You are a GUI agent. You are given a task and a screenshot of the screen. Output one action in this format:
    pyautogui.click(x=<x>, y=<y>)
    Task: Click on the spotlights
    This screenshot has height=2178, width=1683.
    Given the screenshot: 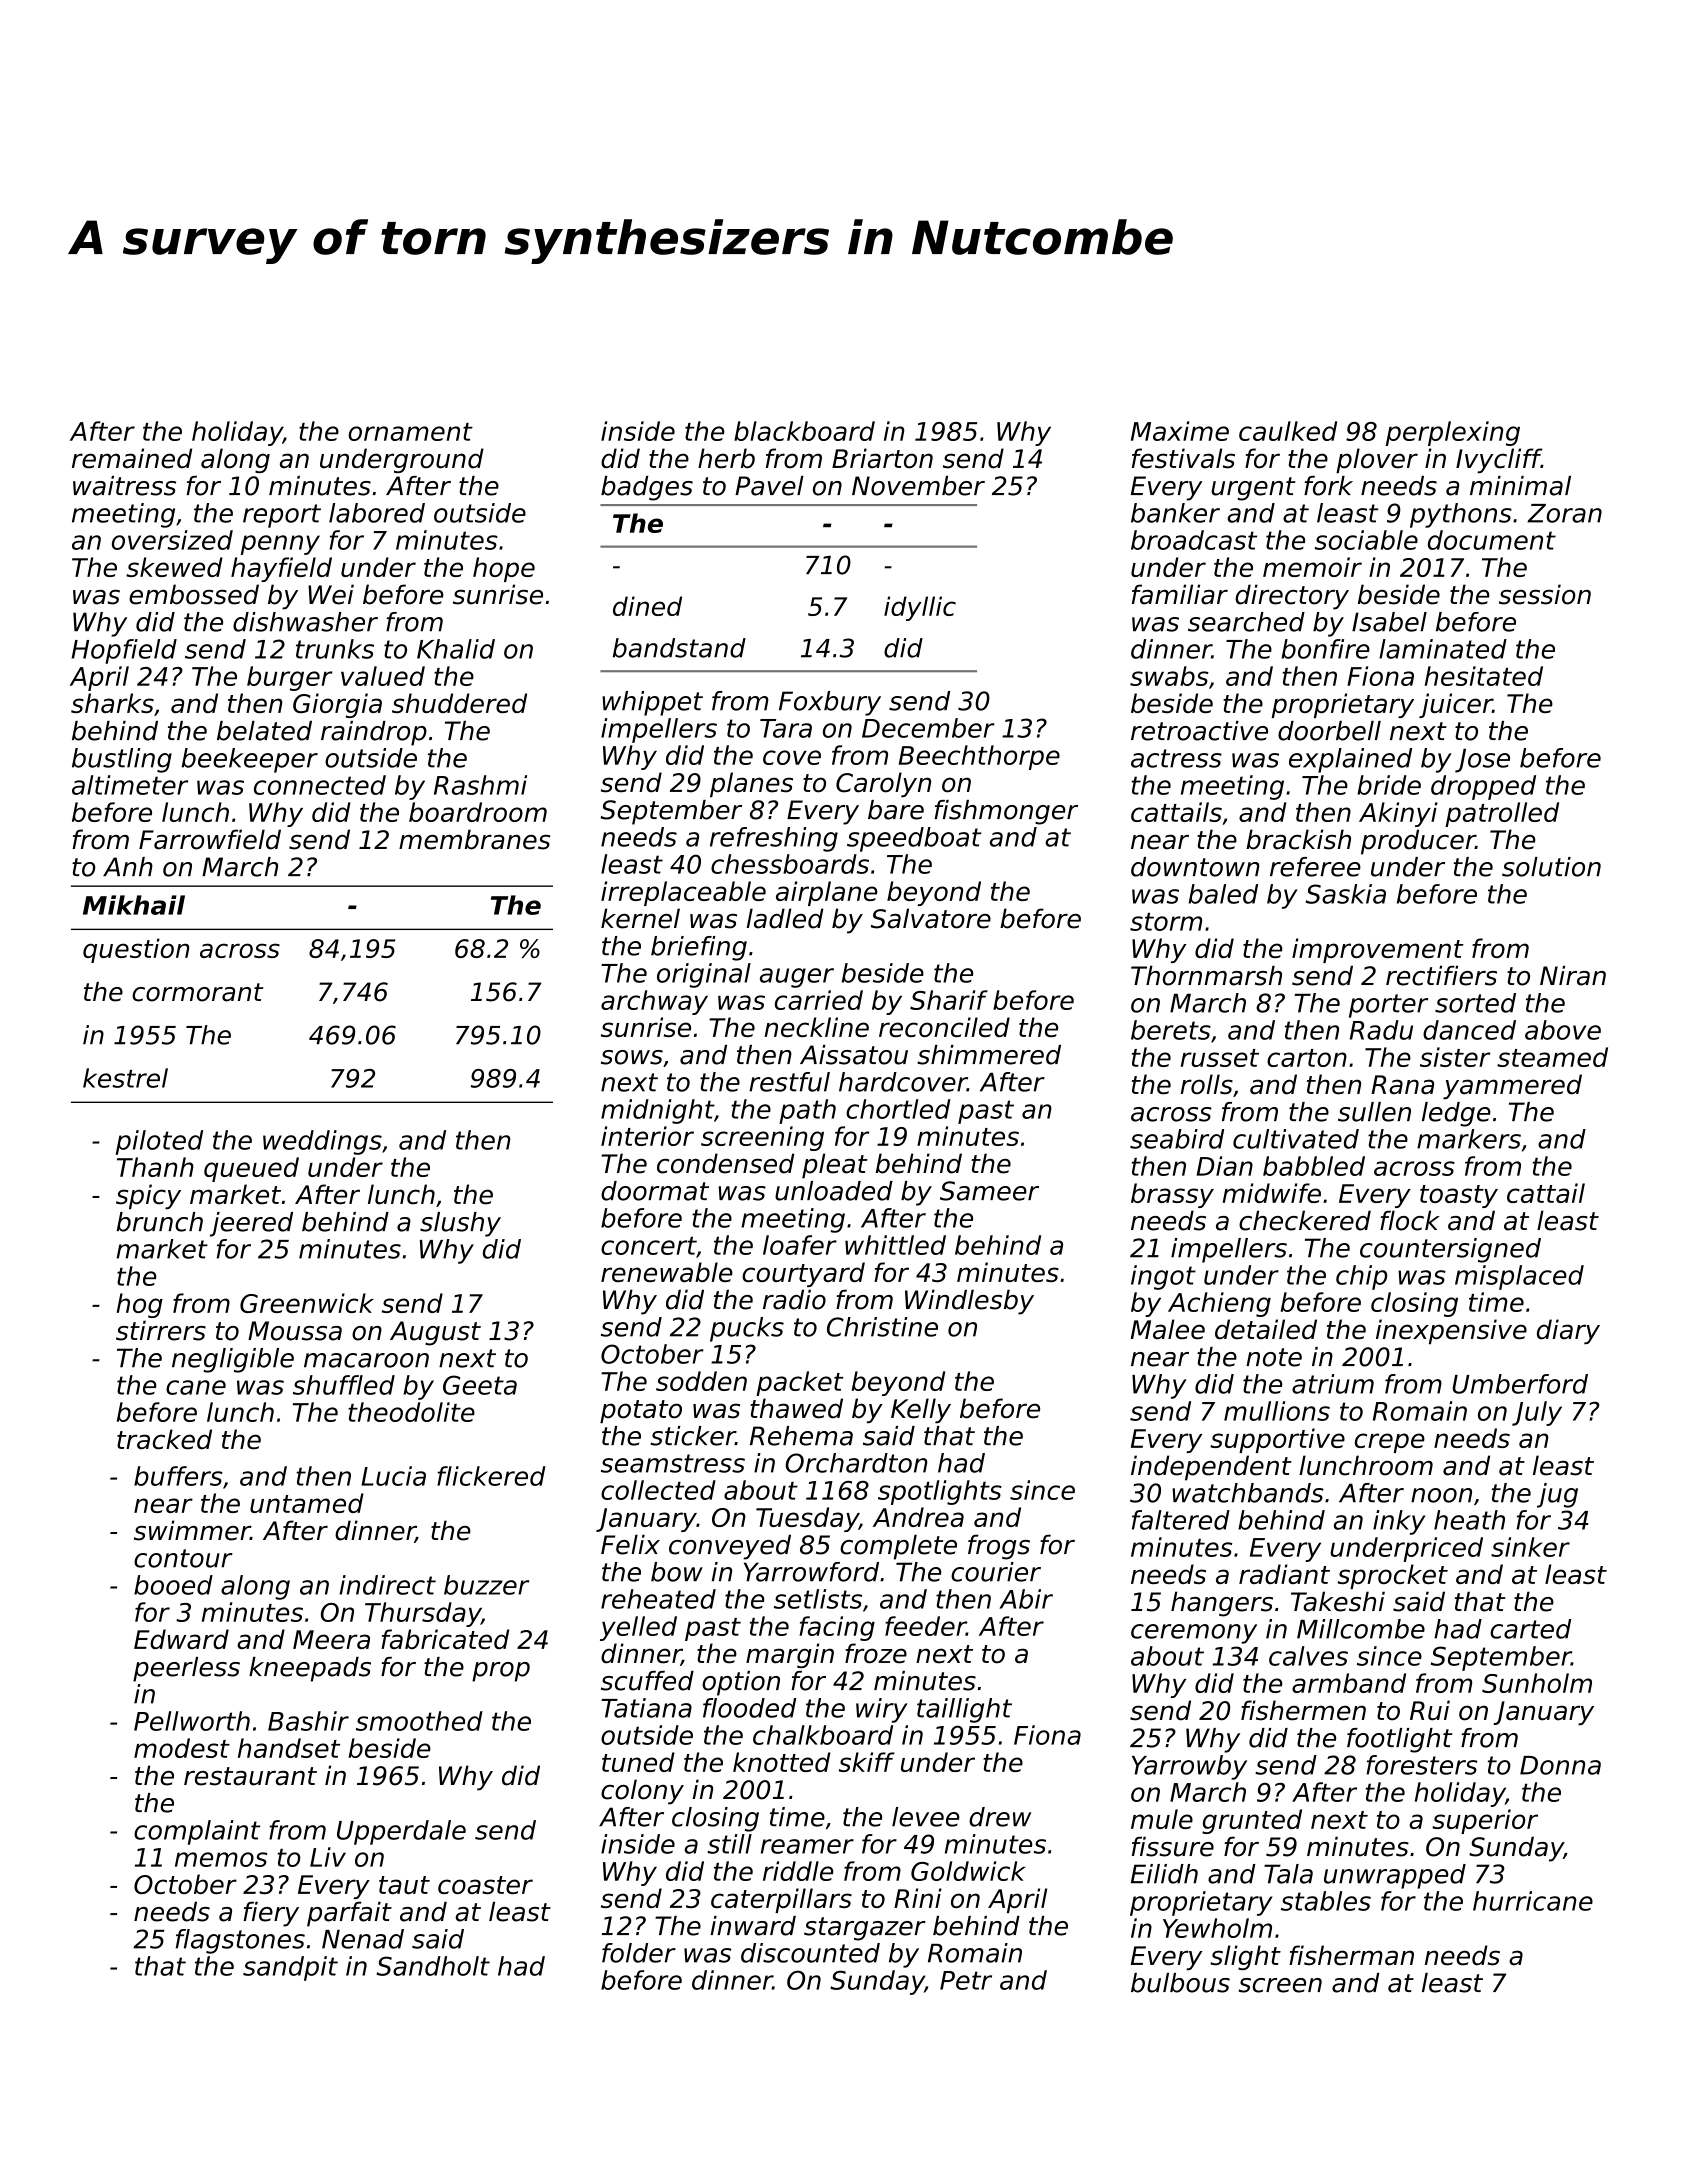 What is the action you would take?
    pyautogui.click(x=940, y=1492)
